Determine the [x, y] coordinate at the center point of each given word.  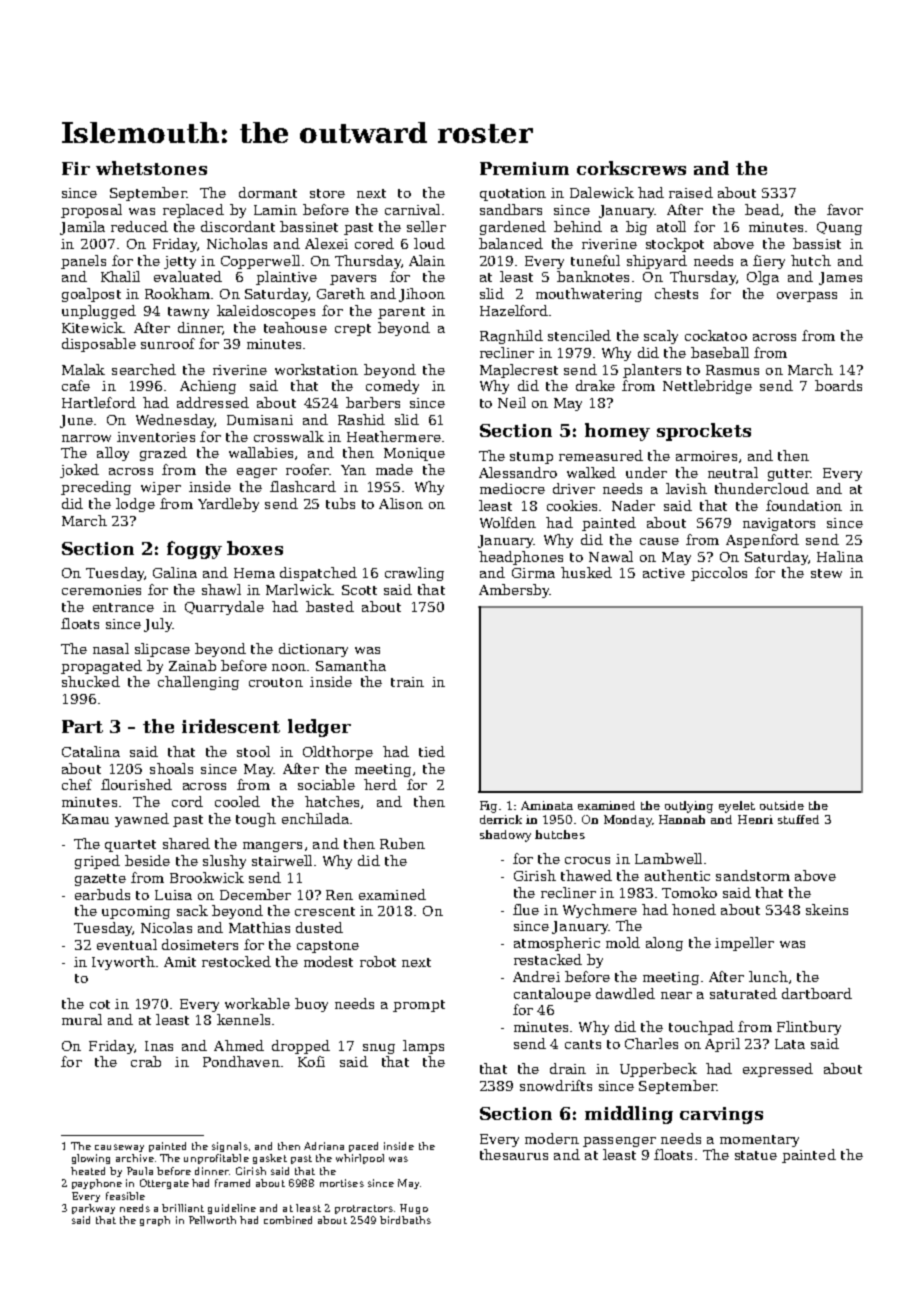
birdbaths [405, 1220]
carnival [412, 209]
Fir [76, 168]
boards [838, 385]
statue [756, 1155]
